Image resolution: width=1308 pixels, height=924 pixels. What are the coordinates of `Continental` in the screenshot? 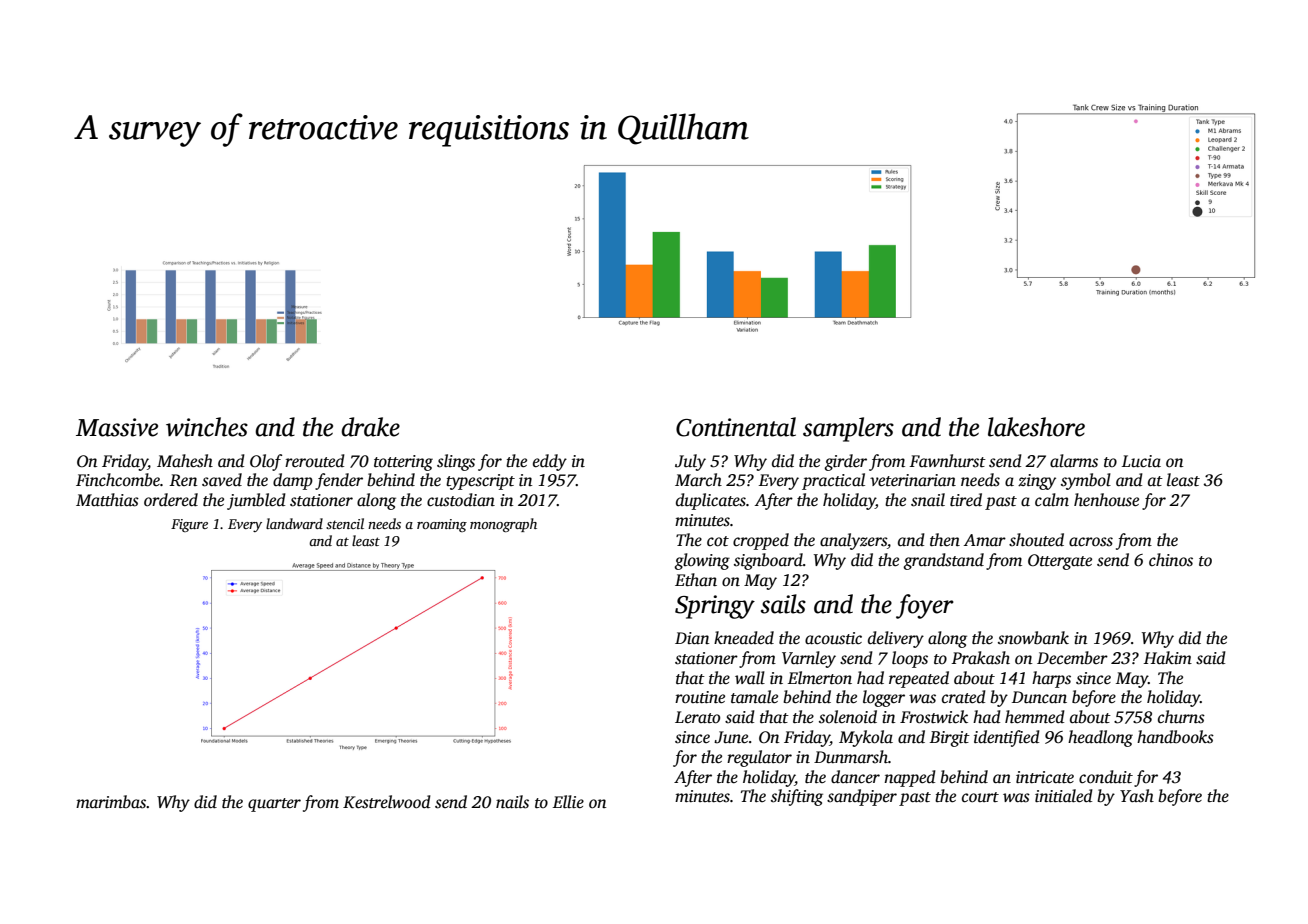 It's located at (736, 427).
